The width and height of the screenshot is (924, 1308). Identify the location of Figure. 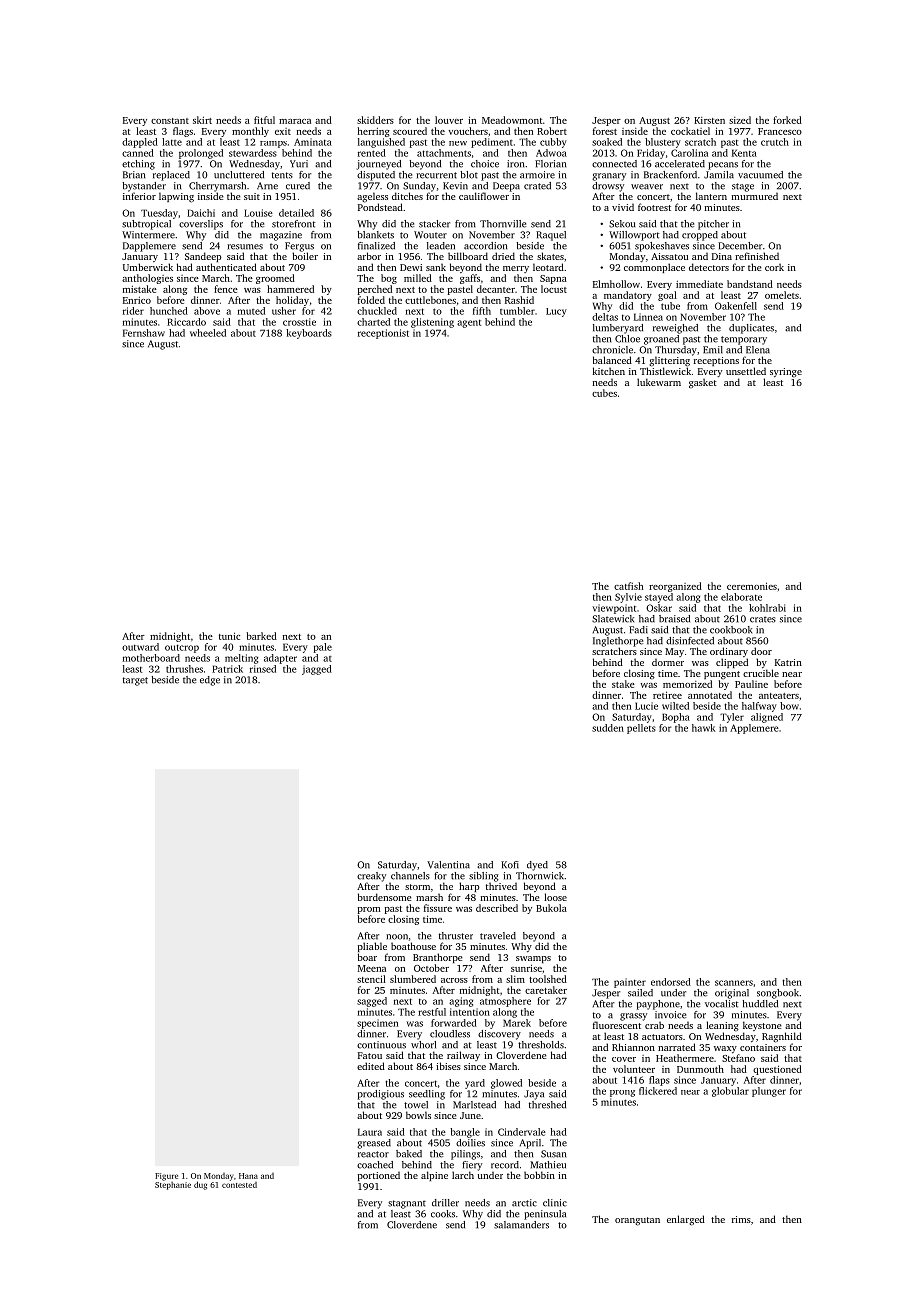
(166, 1177).
